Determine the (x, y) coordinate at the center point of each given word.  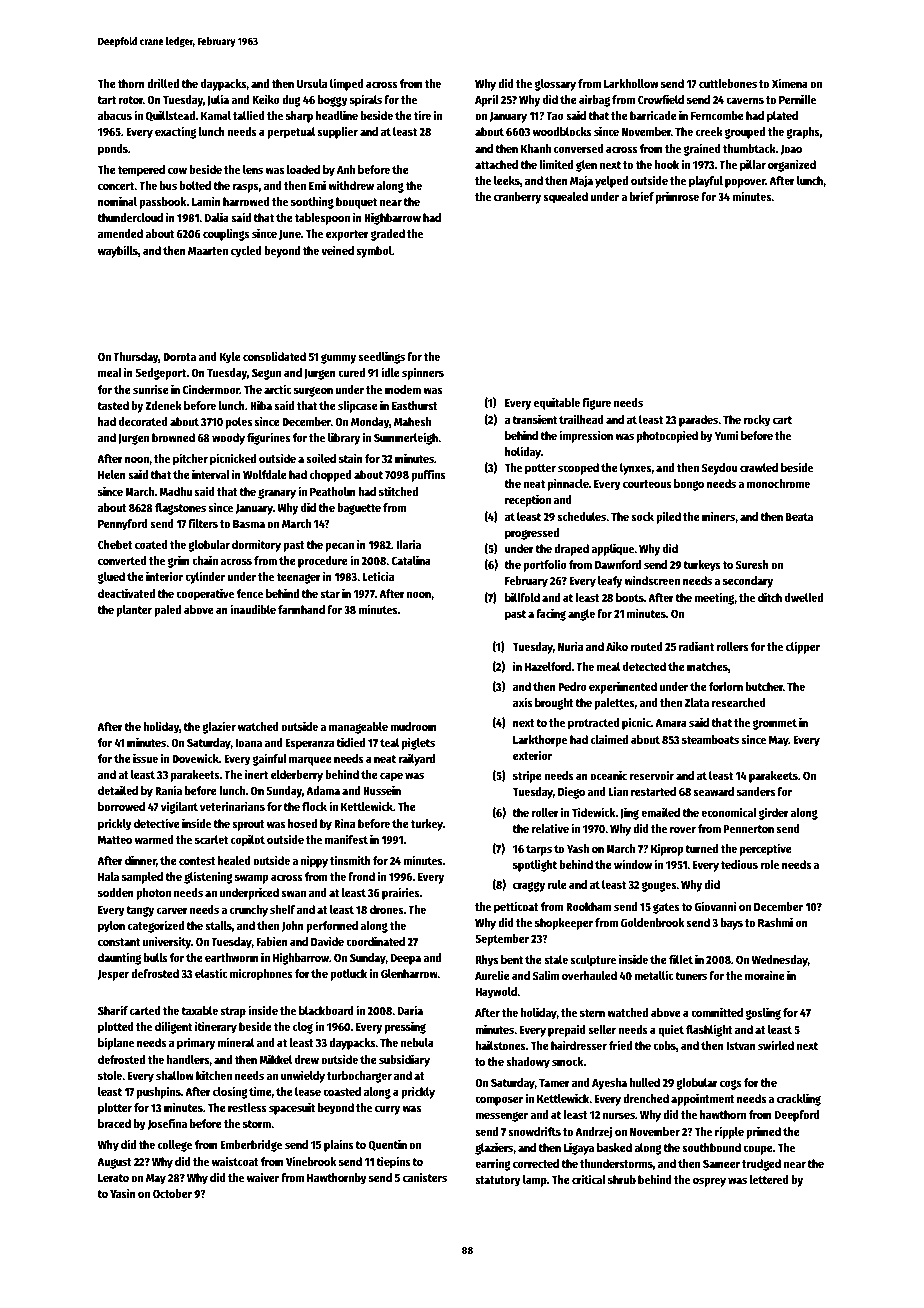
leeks (507, 180)
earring (493, 1164)
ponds (113, 150)
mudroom (413, 726)
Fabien (272, 941)
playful (706, 182)
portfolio (545, 565)
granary (277, 494)
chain (205, 560)
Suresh (752, 564)
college (175, 1146)
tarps (539, 850)
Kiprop (667, 849)
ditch (770, 597)
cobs (664, 1045)
